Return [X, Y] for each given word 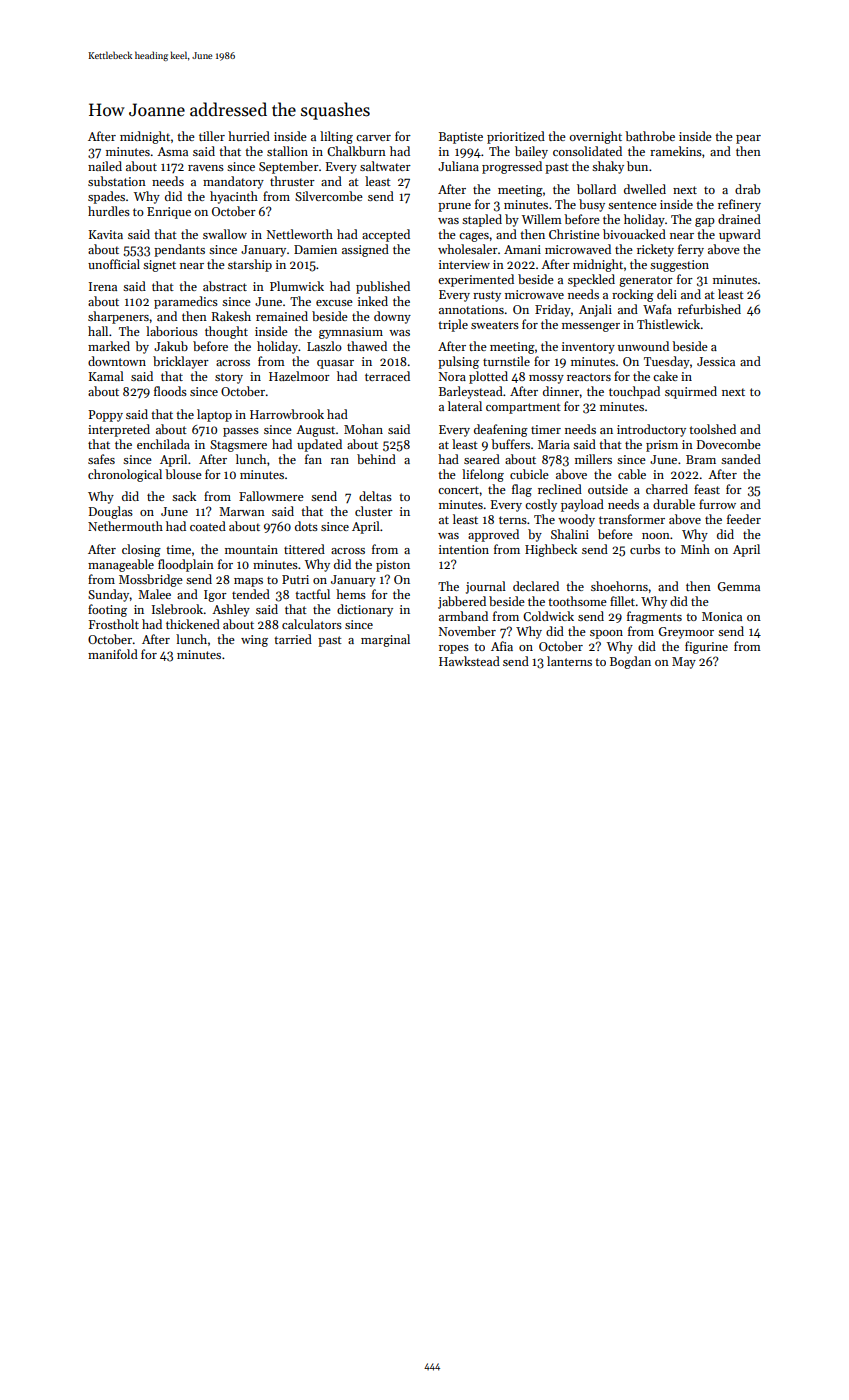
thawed [367, 346]
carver [373, 138]
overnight [596, 137]
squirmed [691, 392]
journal [486, 587]
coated [208, 526]
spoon [606, 634]
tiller [212, 136]
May [684, 663]
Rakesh [231, 316]
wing [254, 641]
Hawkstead [469, 661]
